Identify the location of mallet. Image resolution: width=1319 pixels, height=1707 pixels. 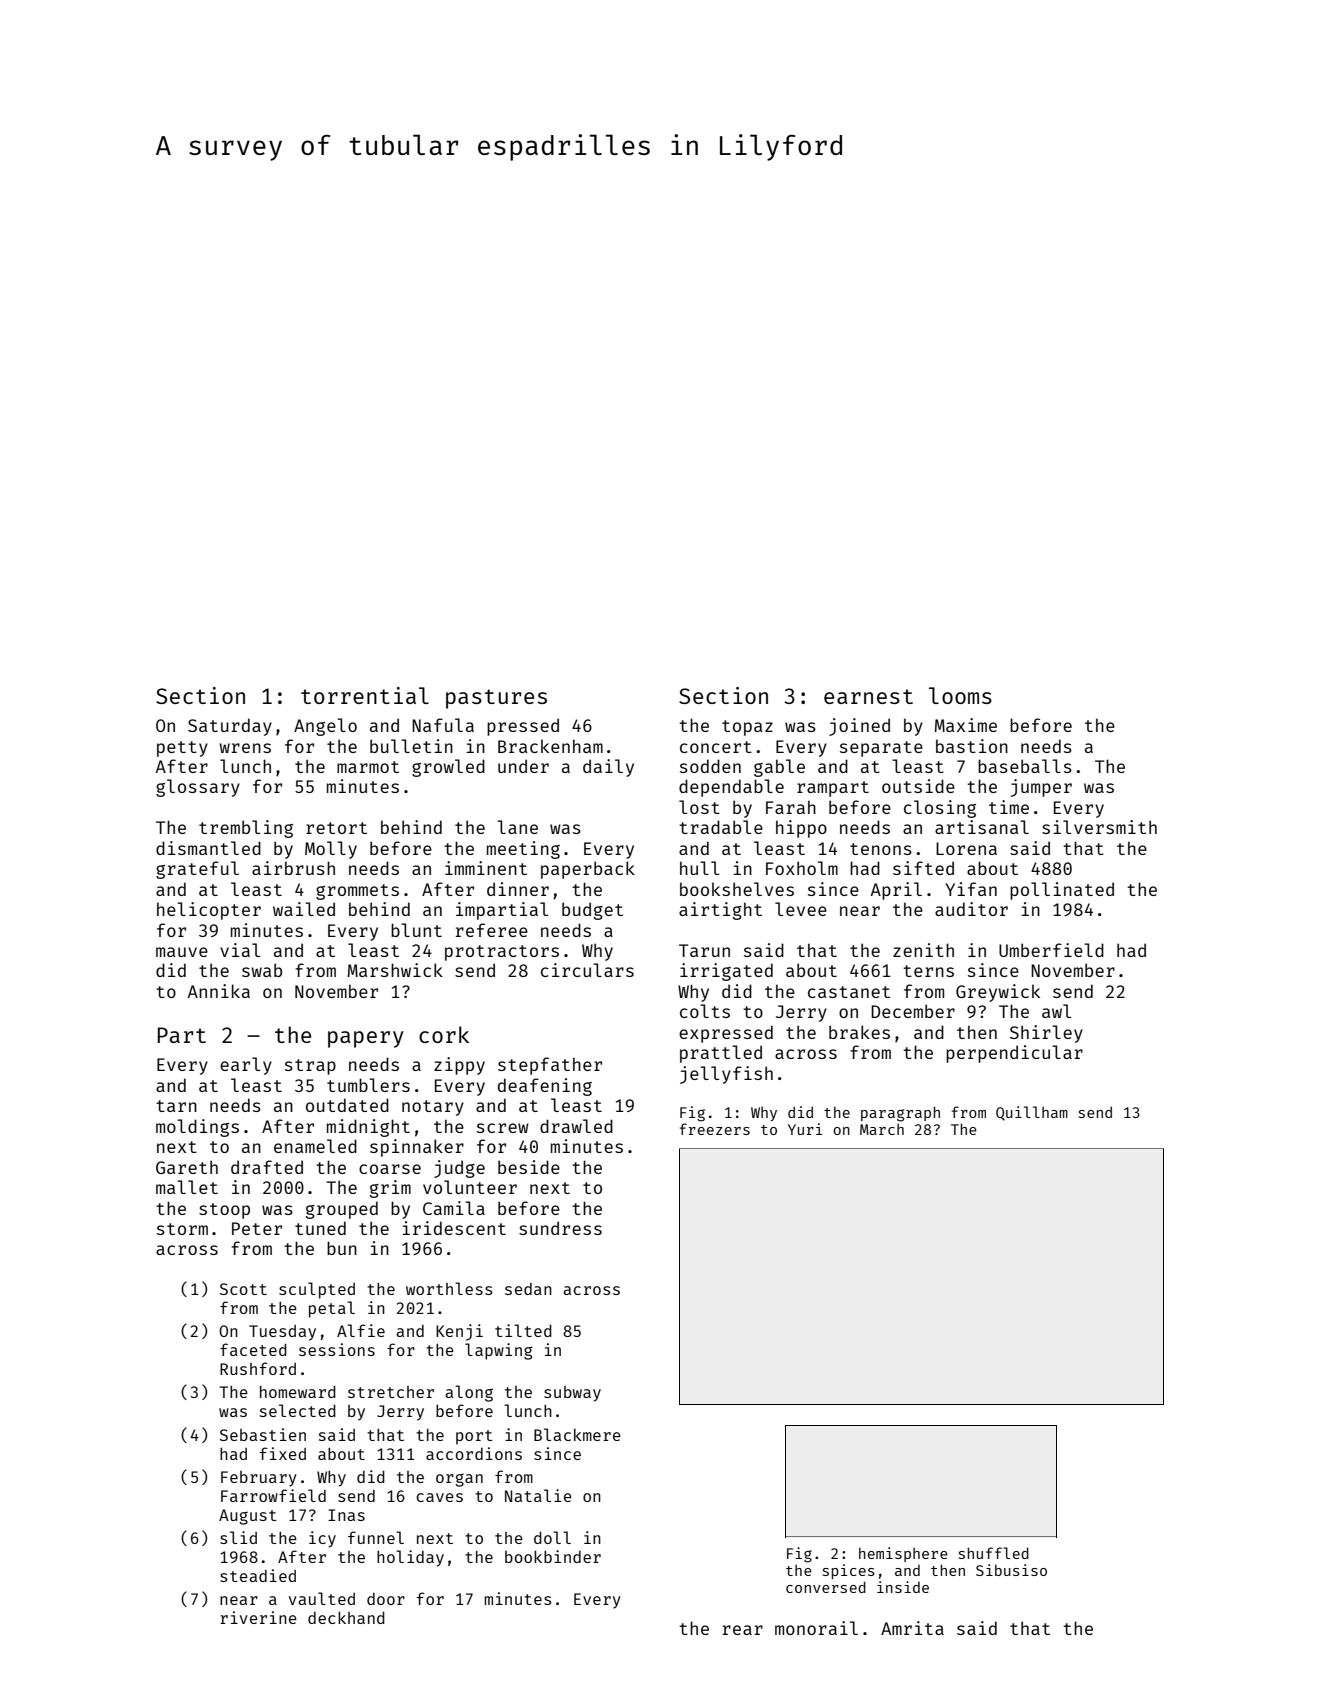
(187, 1187).
